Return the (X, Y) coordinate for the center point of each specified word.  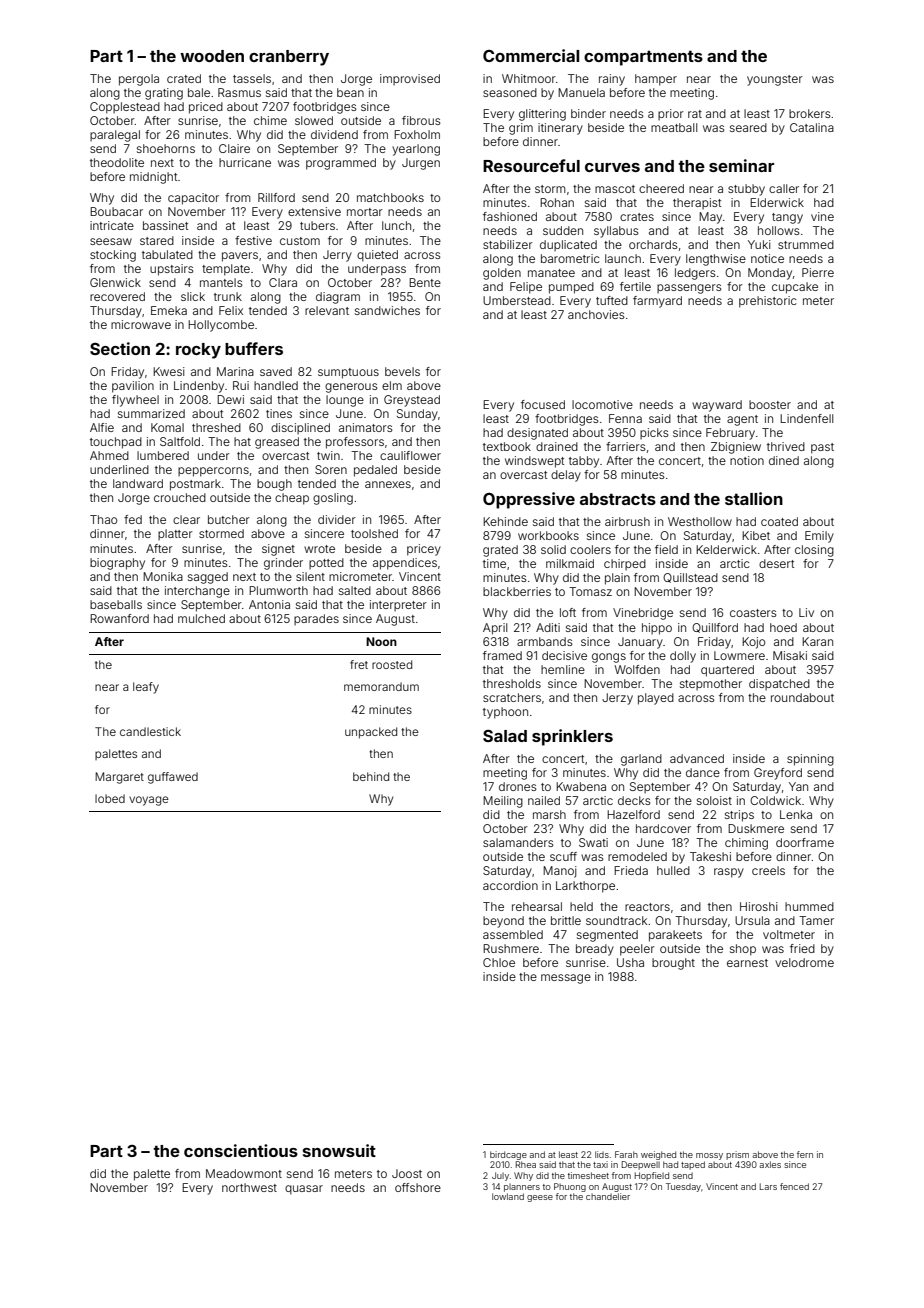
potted (326, 563)
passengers (689, 289)
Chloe (499, 962)
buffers (254, 348)
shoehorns (166, 148)
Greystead (412, 401)
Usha (630, 962)
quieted (377, 256)
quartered (727, 671)
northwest (249, 1187)
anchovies (596, 314)
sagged (208, 578)
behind (371, 776)
